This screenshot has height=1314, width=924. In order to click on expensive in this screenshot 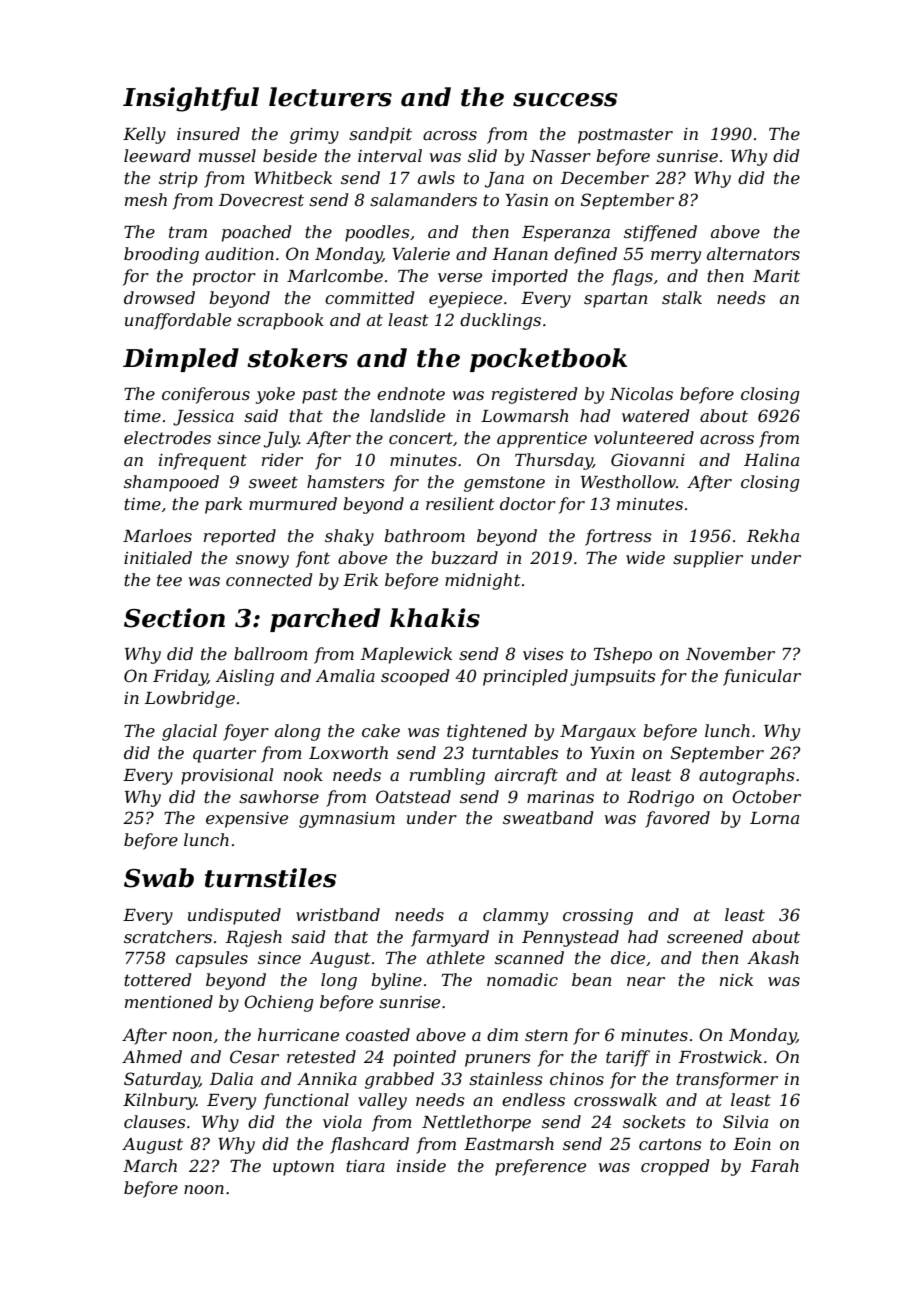, I will do `click(247, 820)`.
